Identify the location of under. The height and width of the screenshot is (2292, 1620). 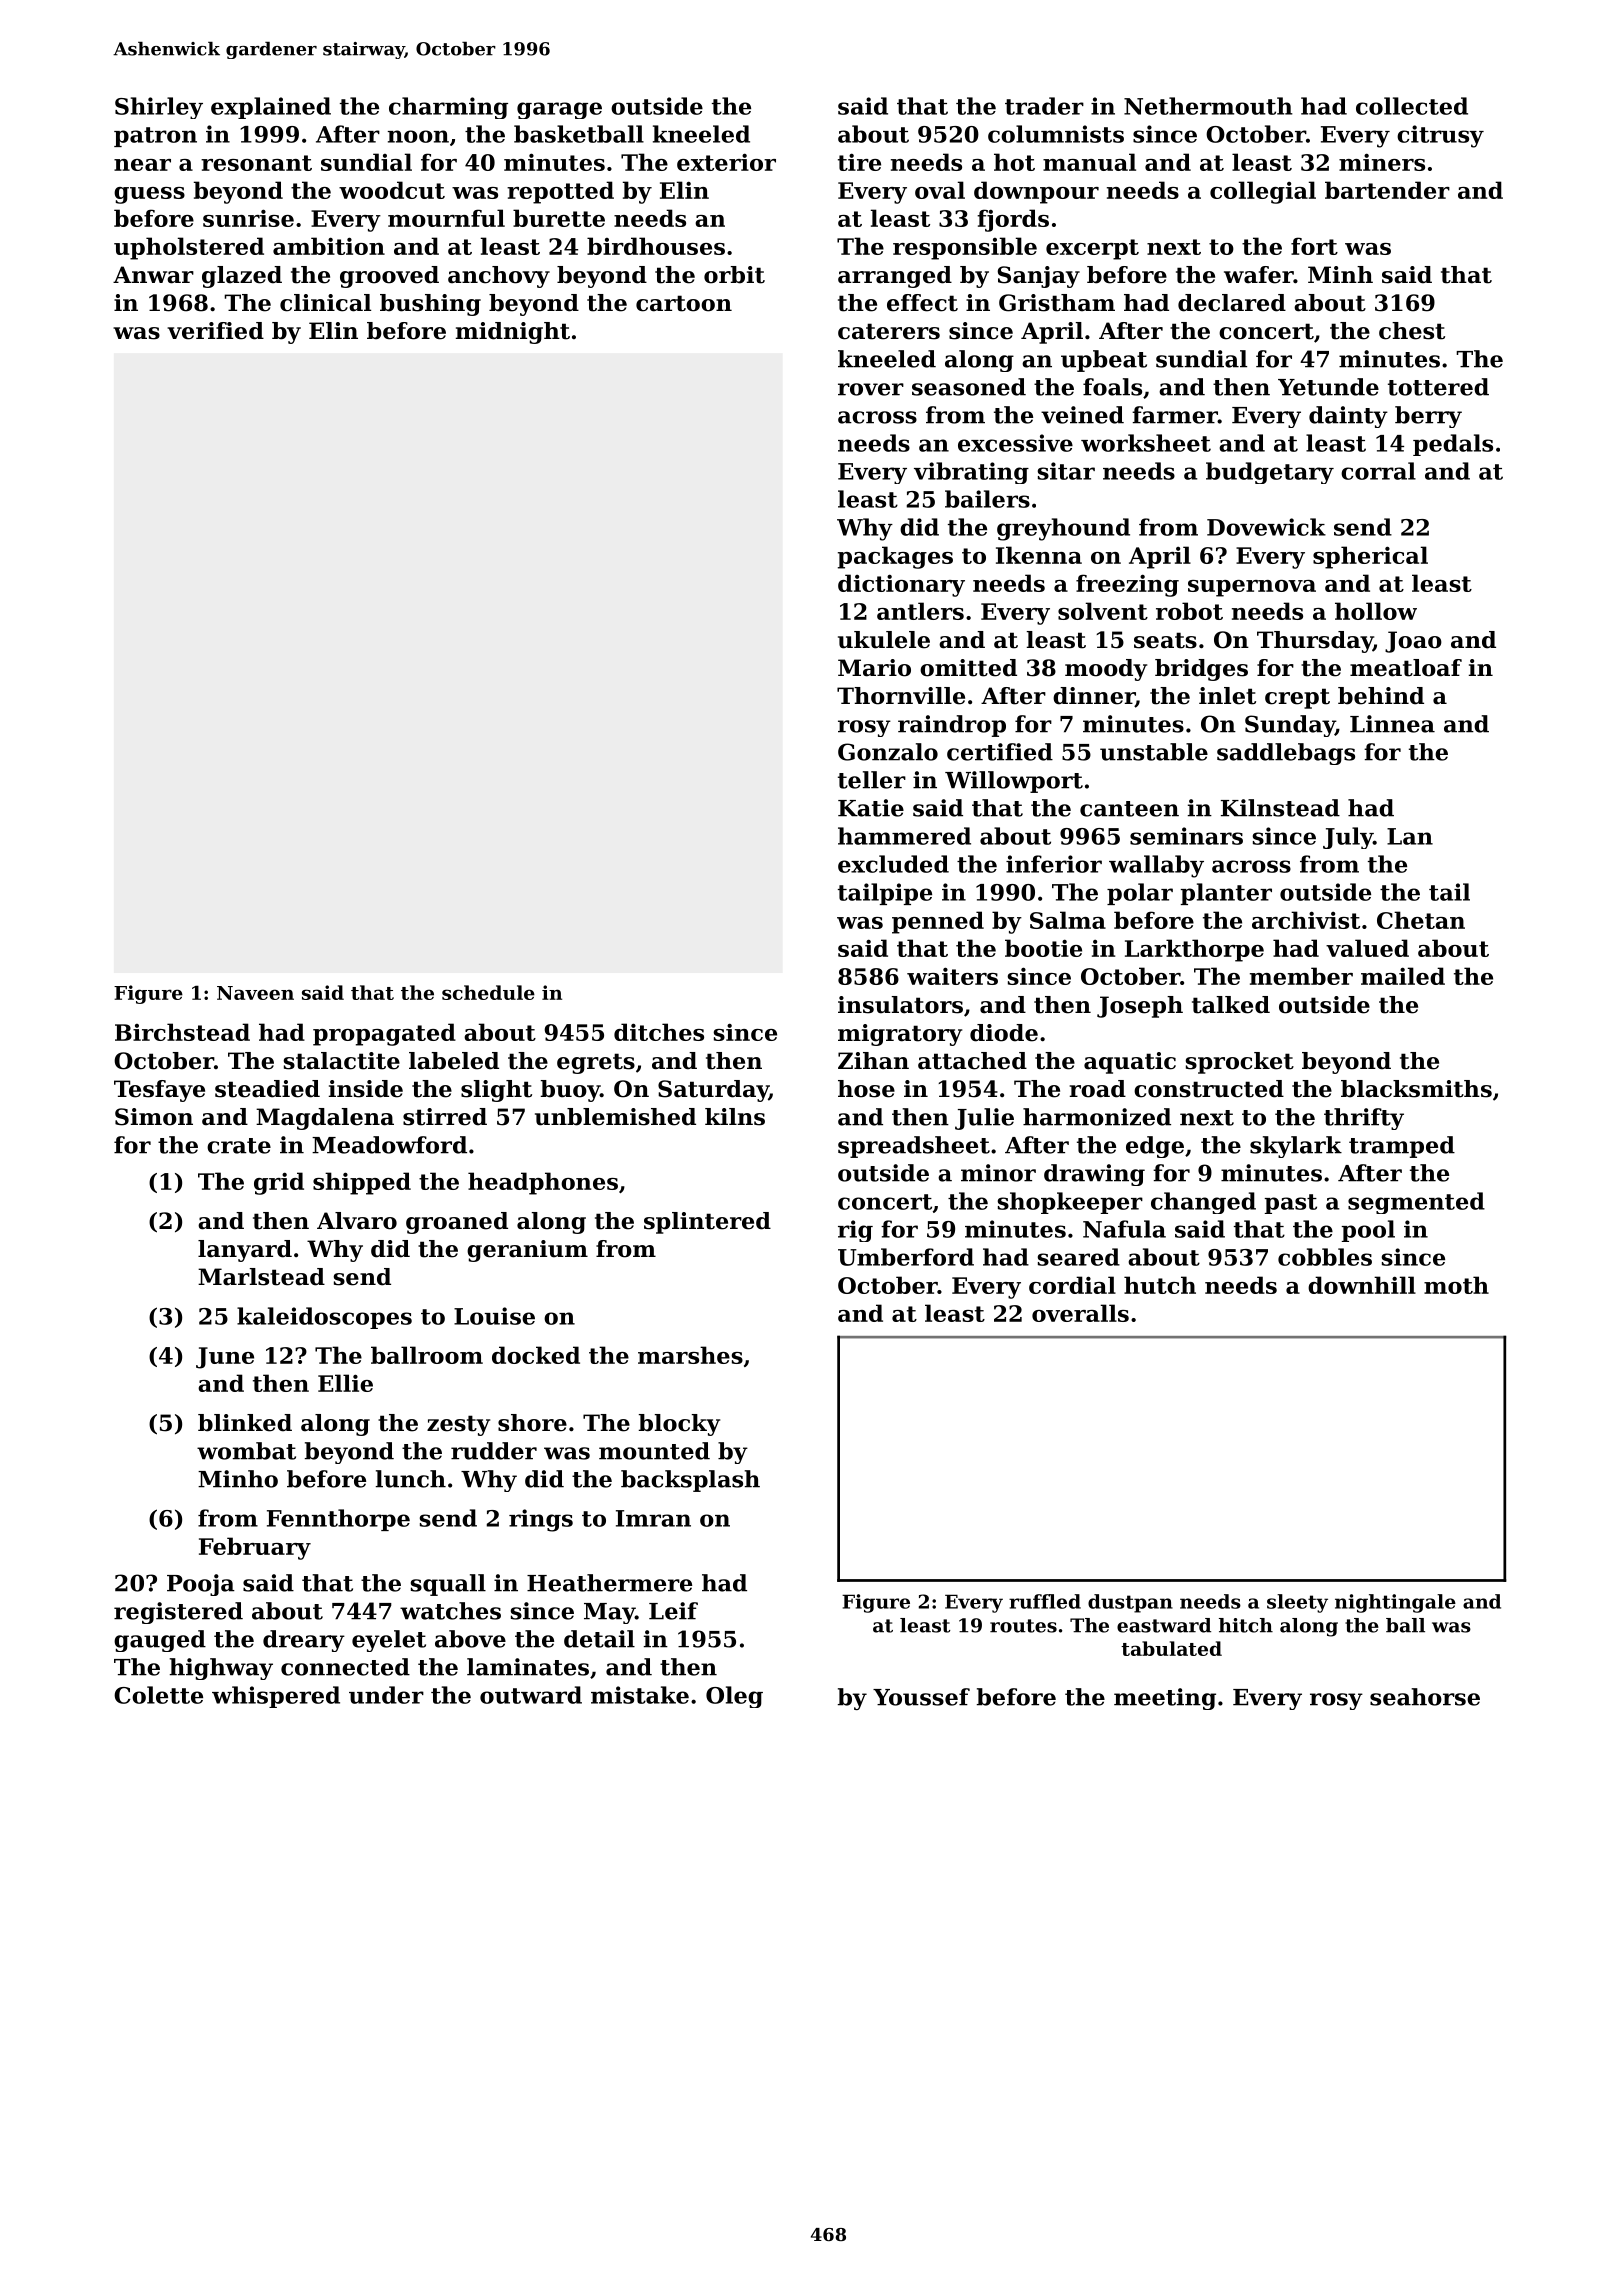
(386, 1695).
